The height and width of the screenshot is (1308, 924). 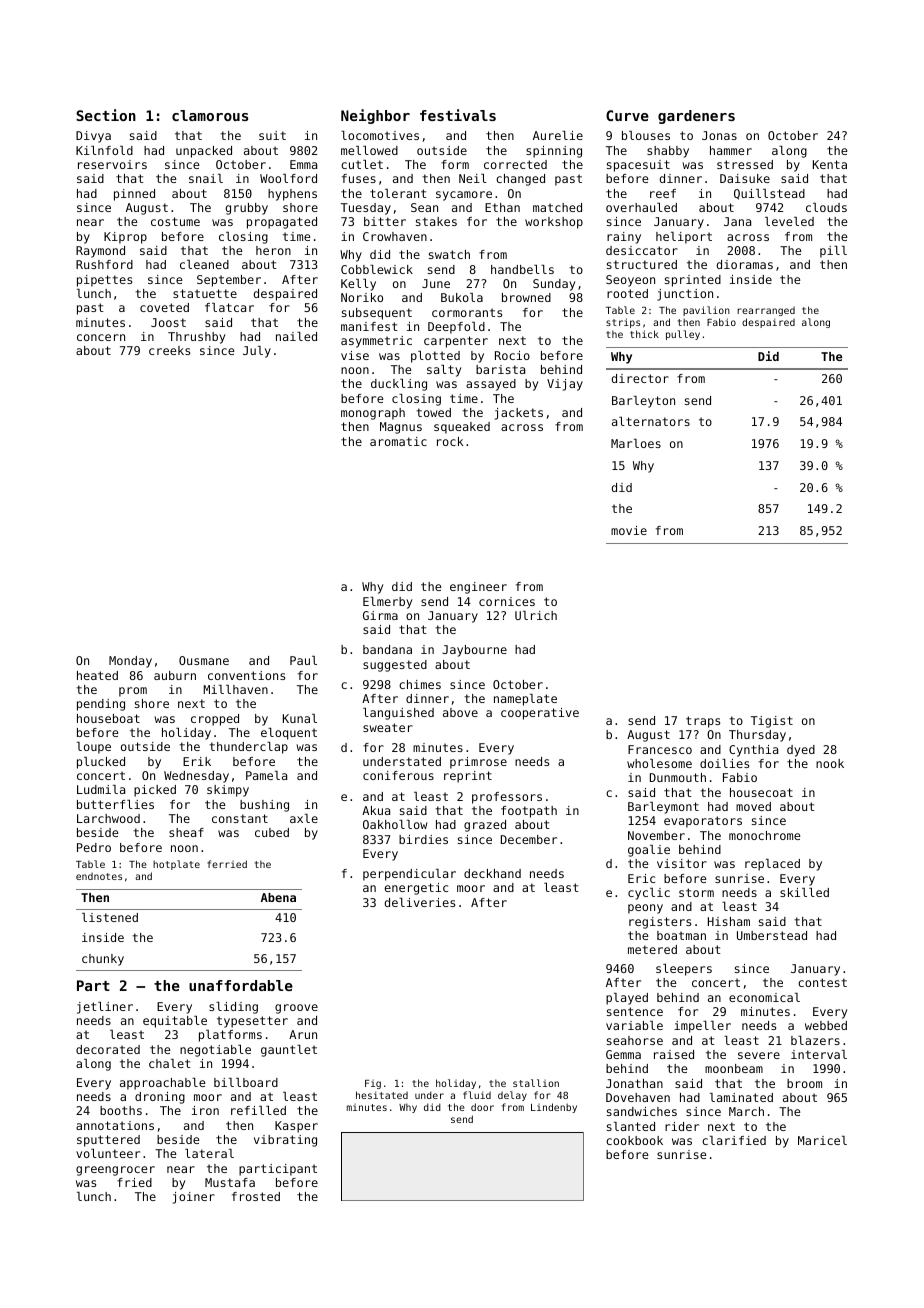 What do you see at coordinates (409, 875) in the screenshot?
I see `perpendicular` at bounding box center [409, 875].
